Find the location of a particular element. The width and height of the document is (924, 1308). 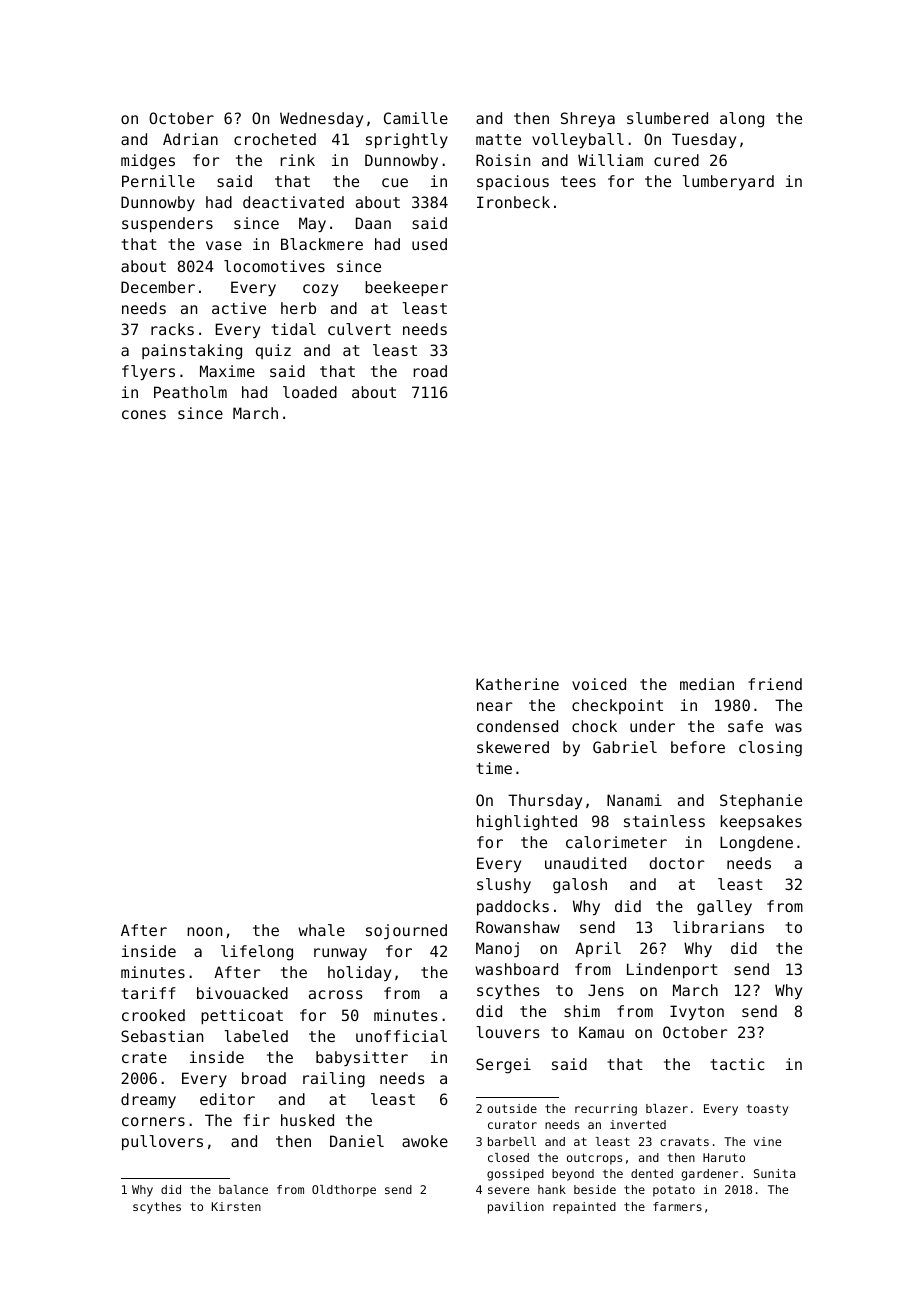

Shreya is located at coordinates (588, 119).
